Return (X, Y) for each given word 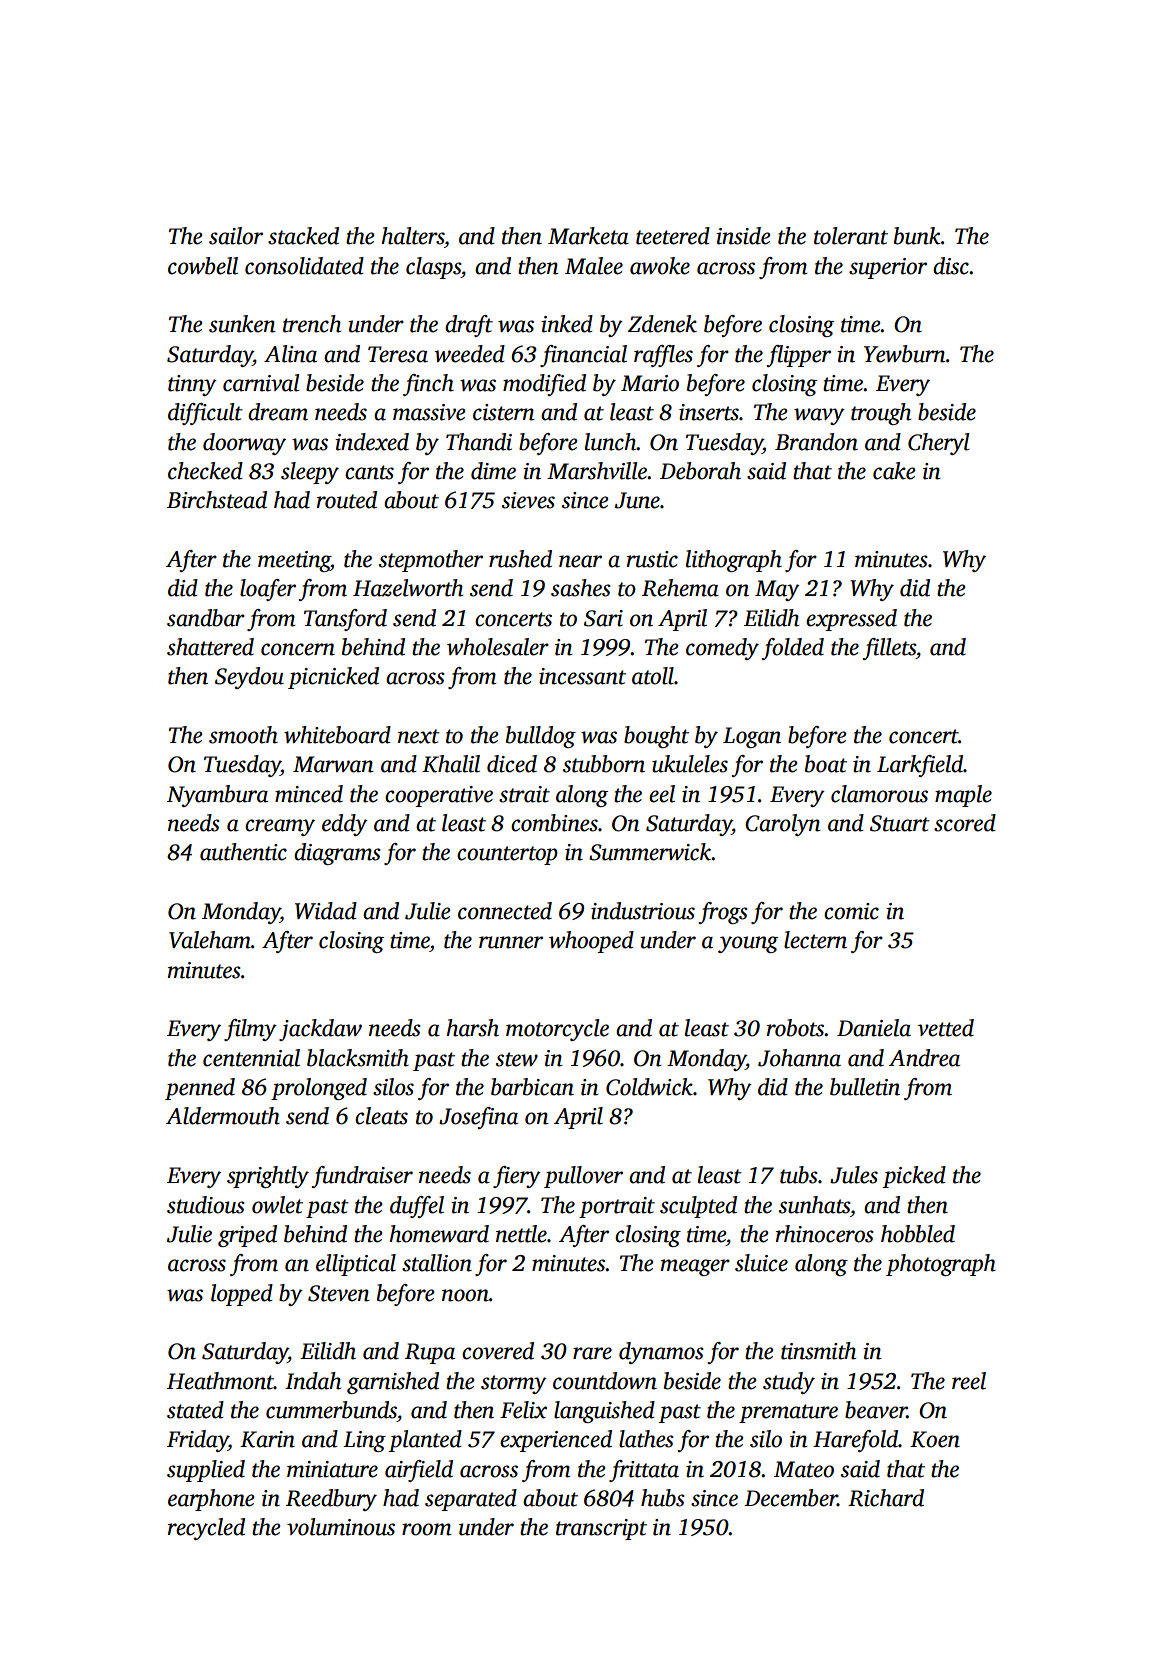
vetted (945, 1028)
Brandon (816, 442)
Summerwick (650, 852)
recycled (206, 1529)
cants (369, 472)
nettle (521, 1234)
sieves (528, 500)
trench (312, 324)
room (426, 1529)
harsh (473, 1028)
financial (583, 356)
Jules (854, 1175)
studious (206, 1205)
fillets (889, 649)
